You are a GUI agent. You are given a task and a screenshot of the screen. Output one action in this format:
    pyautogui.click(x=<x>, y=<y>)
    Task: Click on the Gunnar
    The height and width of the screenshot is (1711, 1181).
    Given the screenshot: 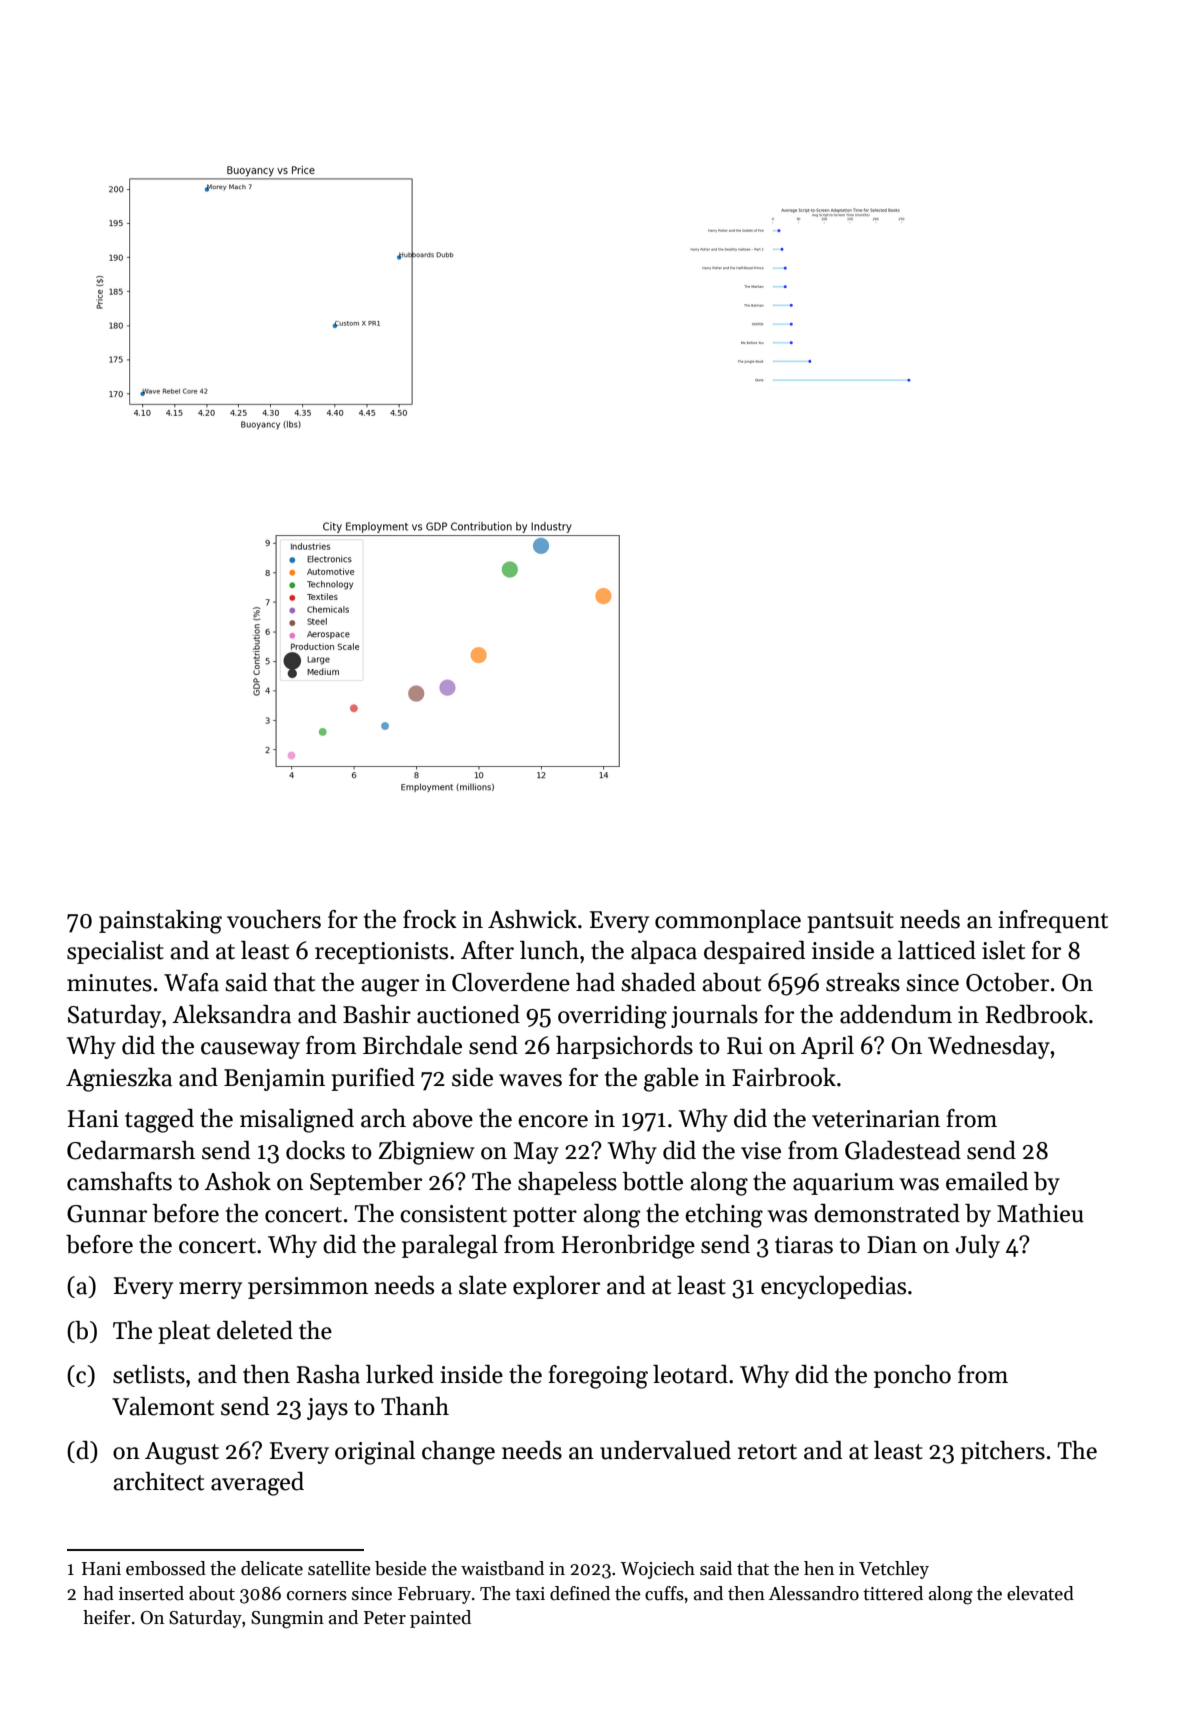 What is the action you would take?
    pyautogui.click(x=107, y=1214)
